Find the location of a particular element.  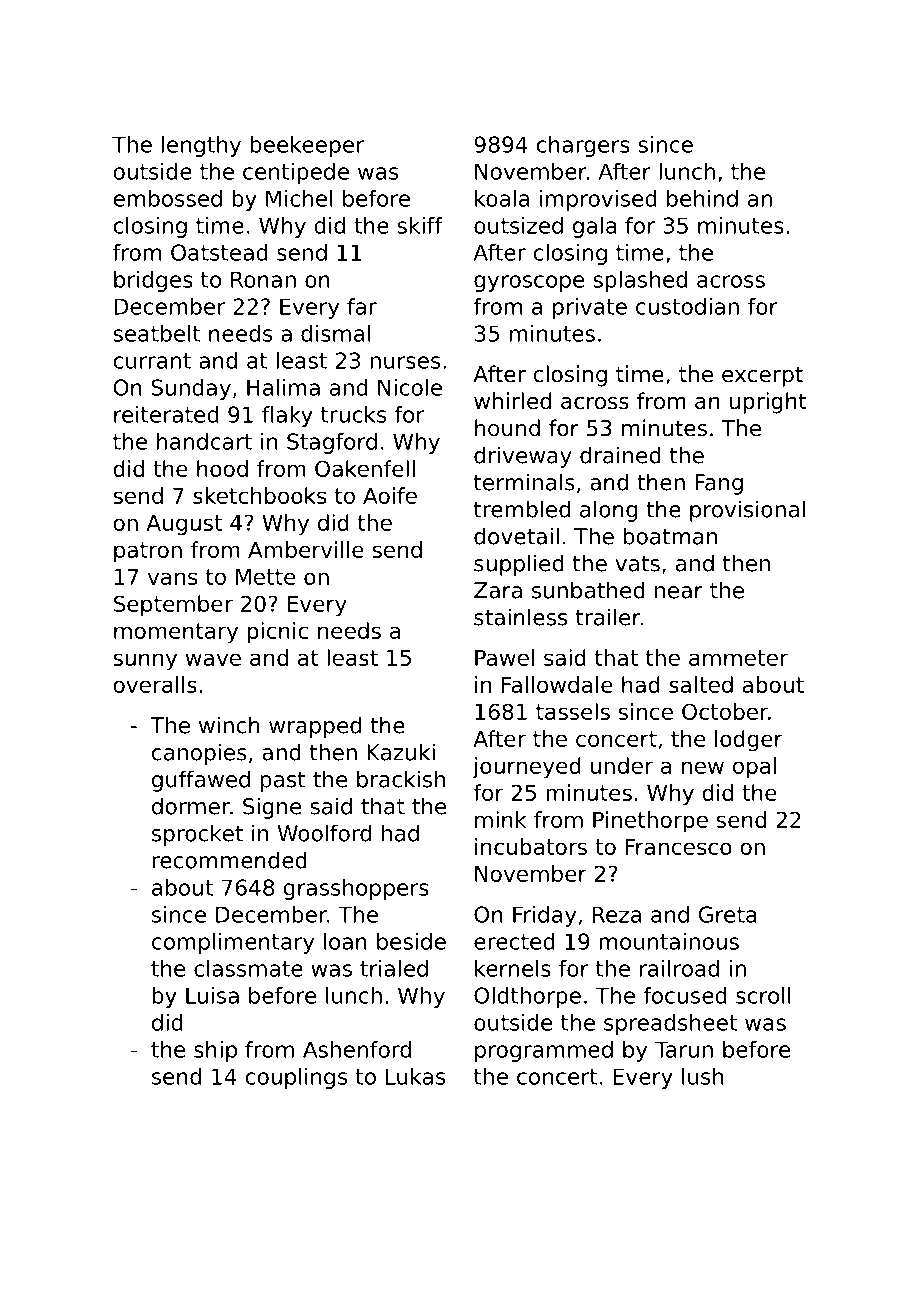

handcart is located at coordinates (204, 441).
